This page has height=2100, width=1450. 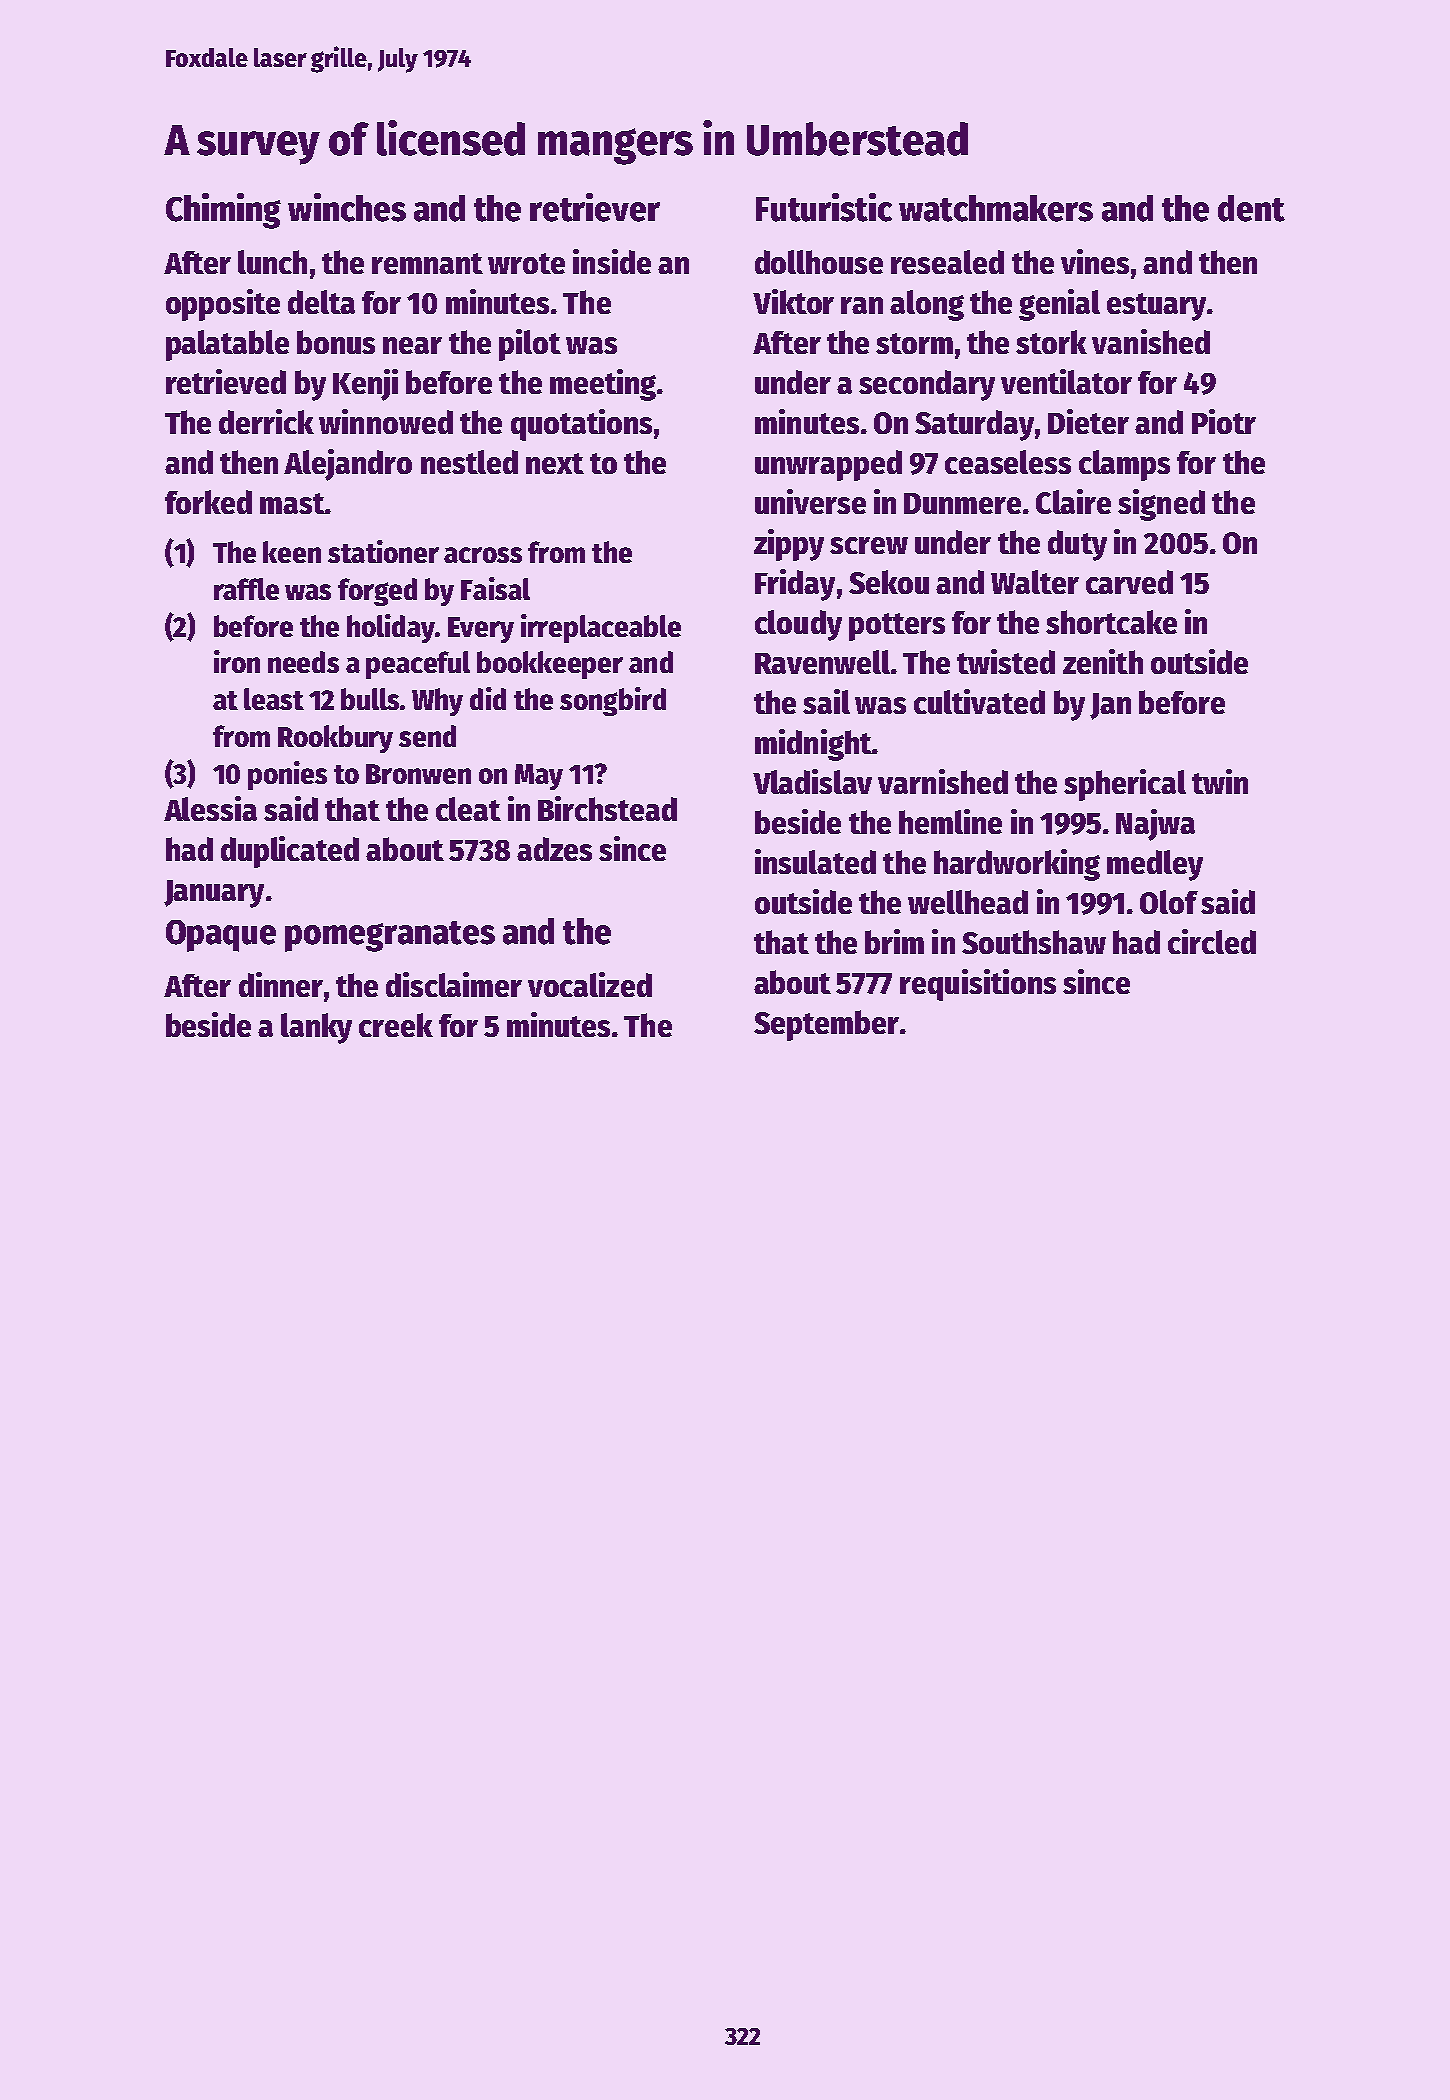 I want to click on inside, so click(x=612, y=261).
